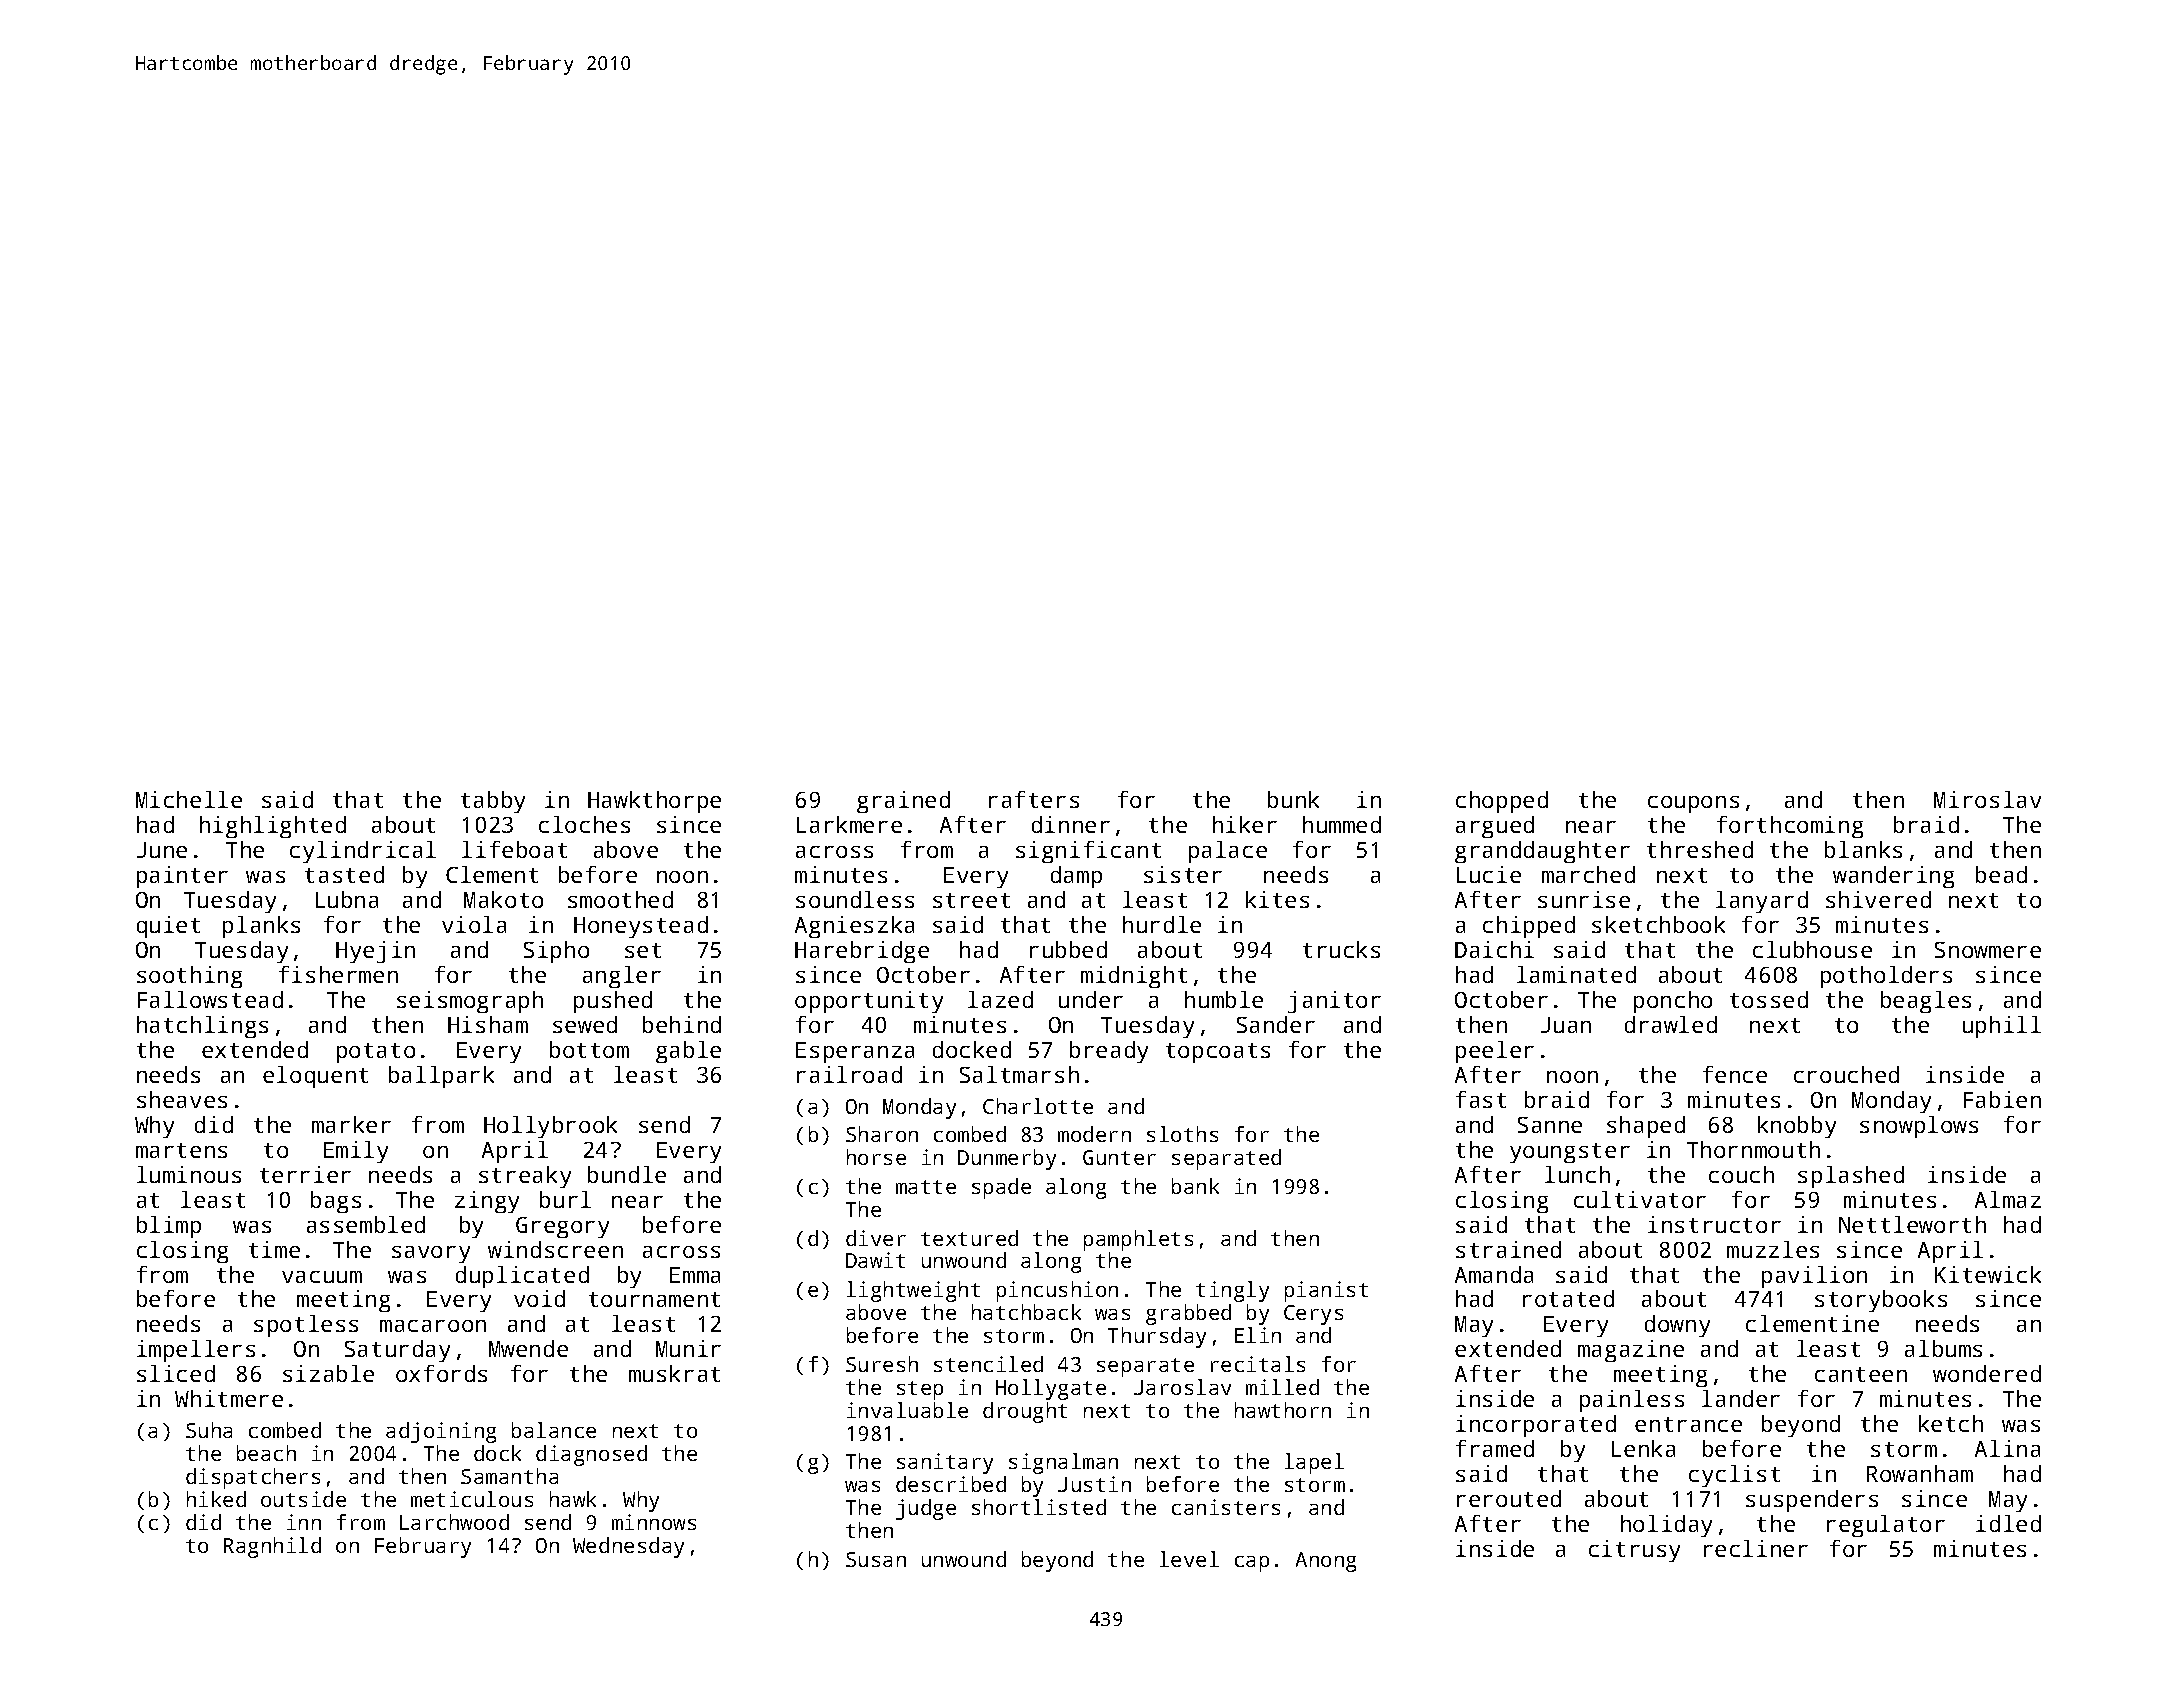 The image size is (2178, 1683). Describe the element at coordinates (682, 1024) in the image. I see `behind` at that location.
